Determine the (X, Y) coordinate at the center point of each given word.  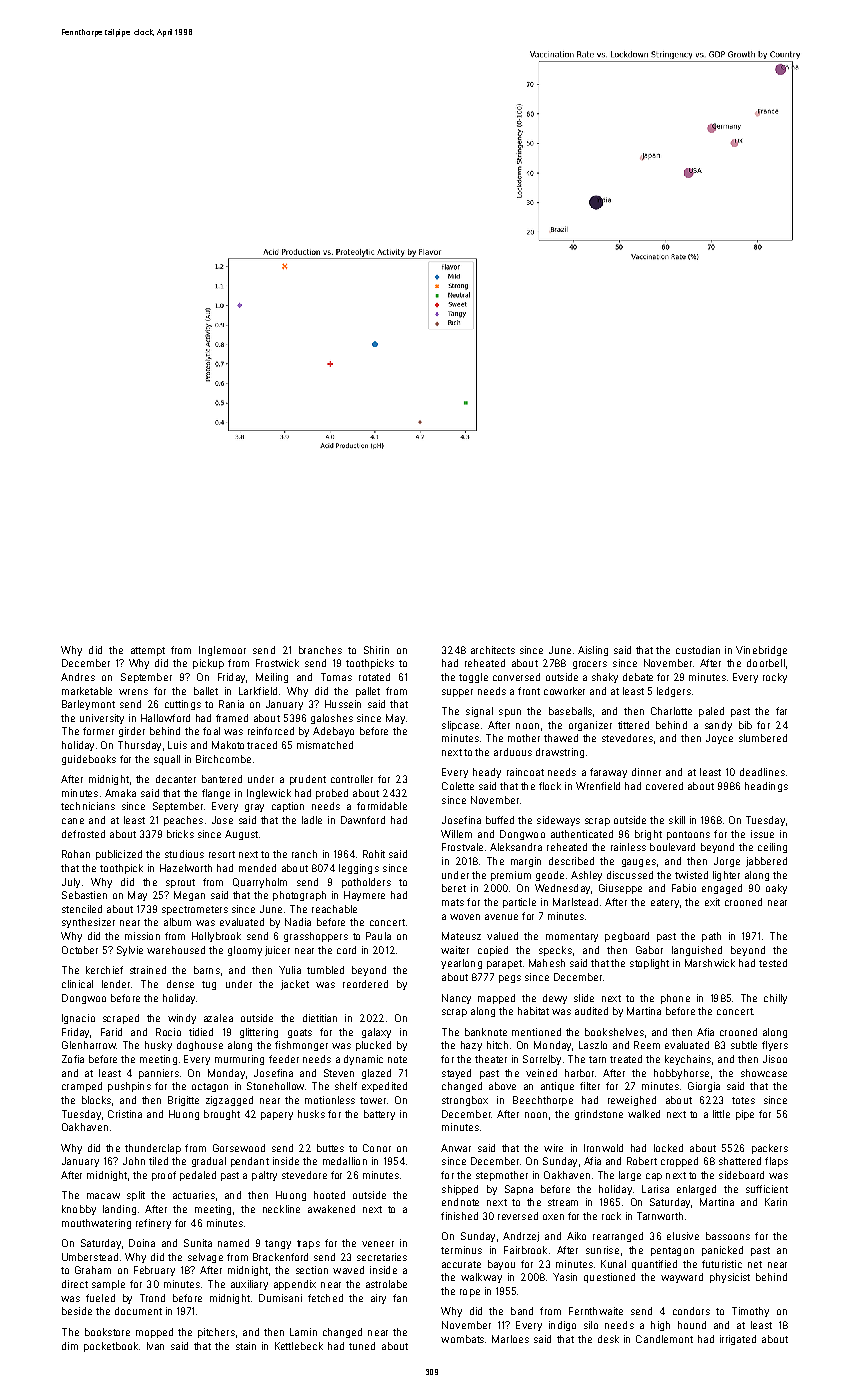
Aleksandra (516, 847)
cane (73, 821)
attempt (148, 651)
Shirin (376, 650)
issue (762, 834)
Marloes (510, 1339)
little (721, 1114)
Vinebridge (761, 651)
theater (491, 1059)
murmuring (239, 1060)
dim (70, 1346)
